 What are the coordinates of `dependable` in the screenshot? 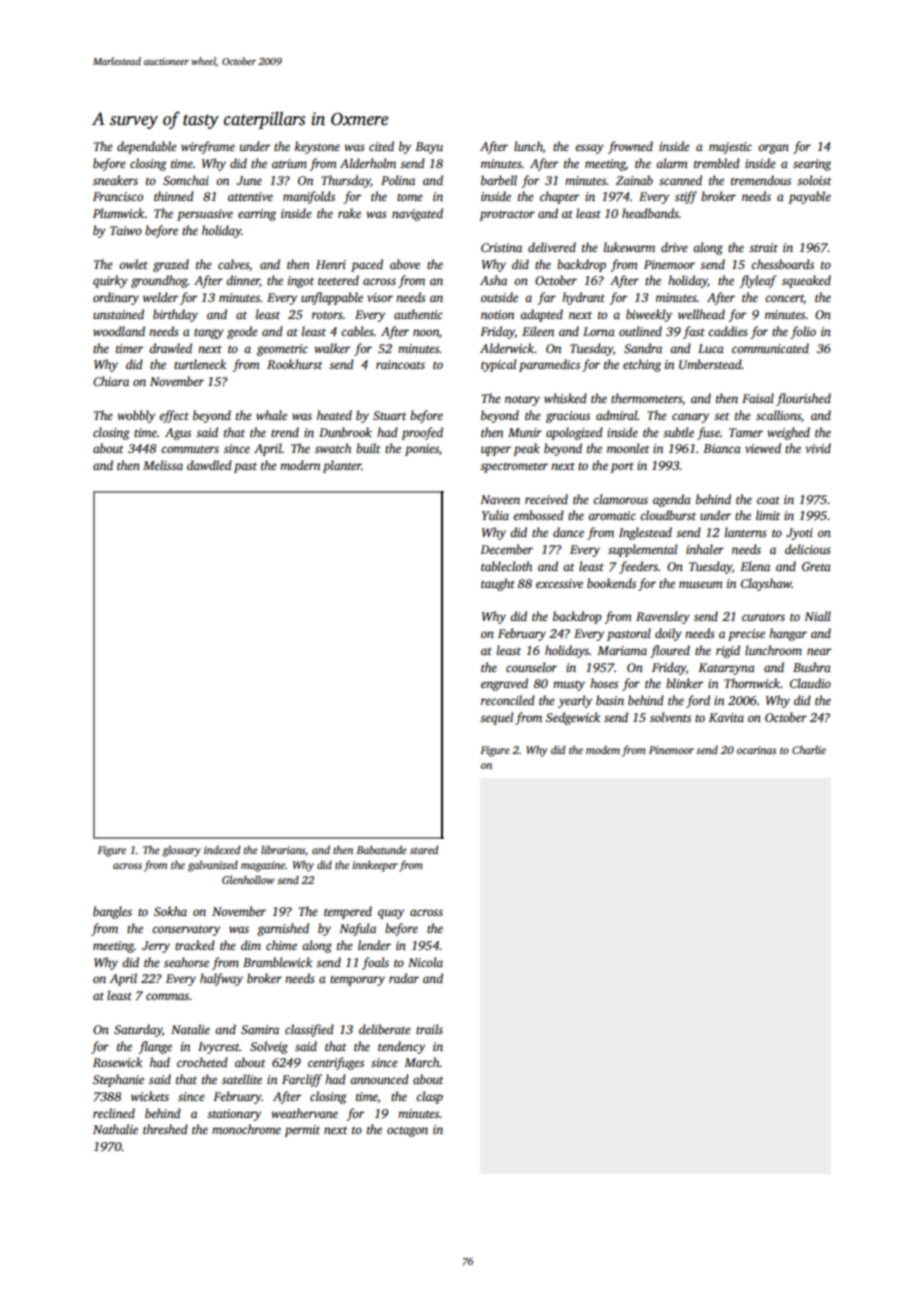 It's located at (147, 147).
